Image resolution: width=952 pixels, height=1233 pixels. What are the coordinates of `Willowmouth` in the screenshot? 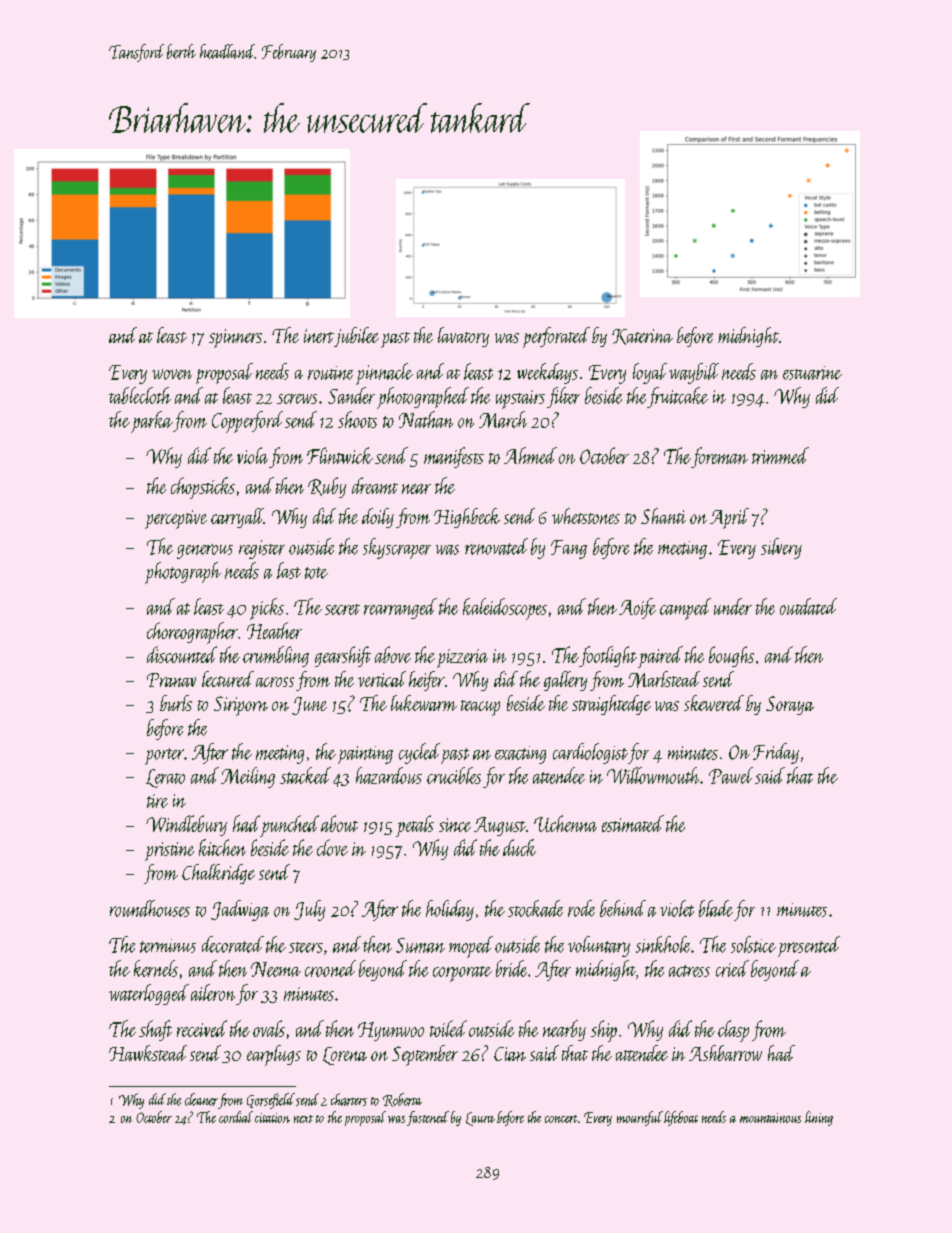 It's located at (653, 775).
